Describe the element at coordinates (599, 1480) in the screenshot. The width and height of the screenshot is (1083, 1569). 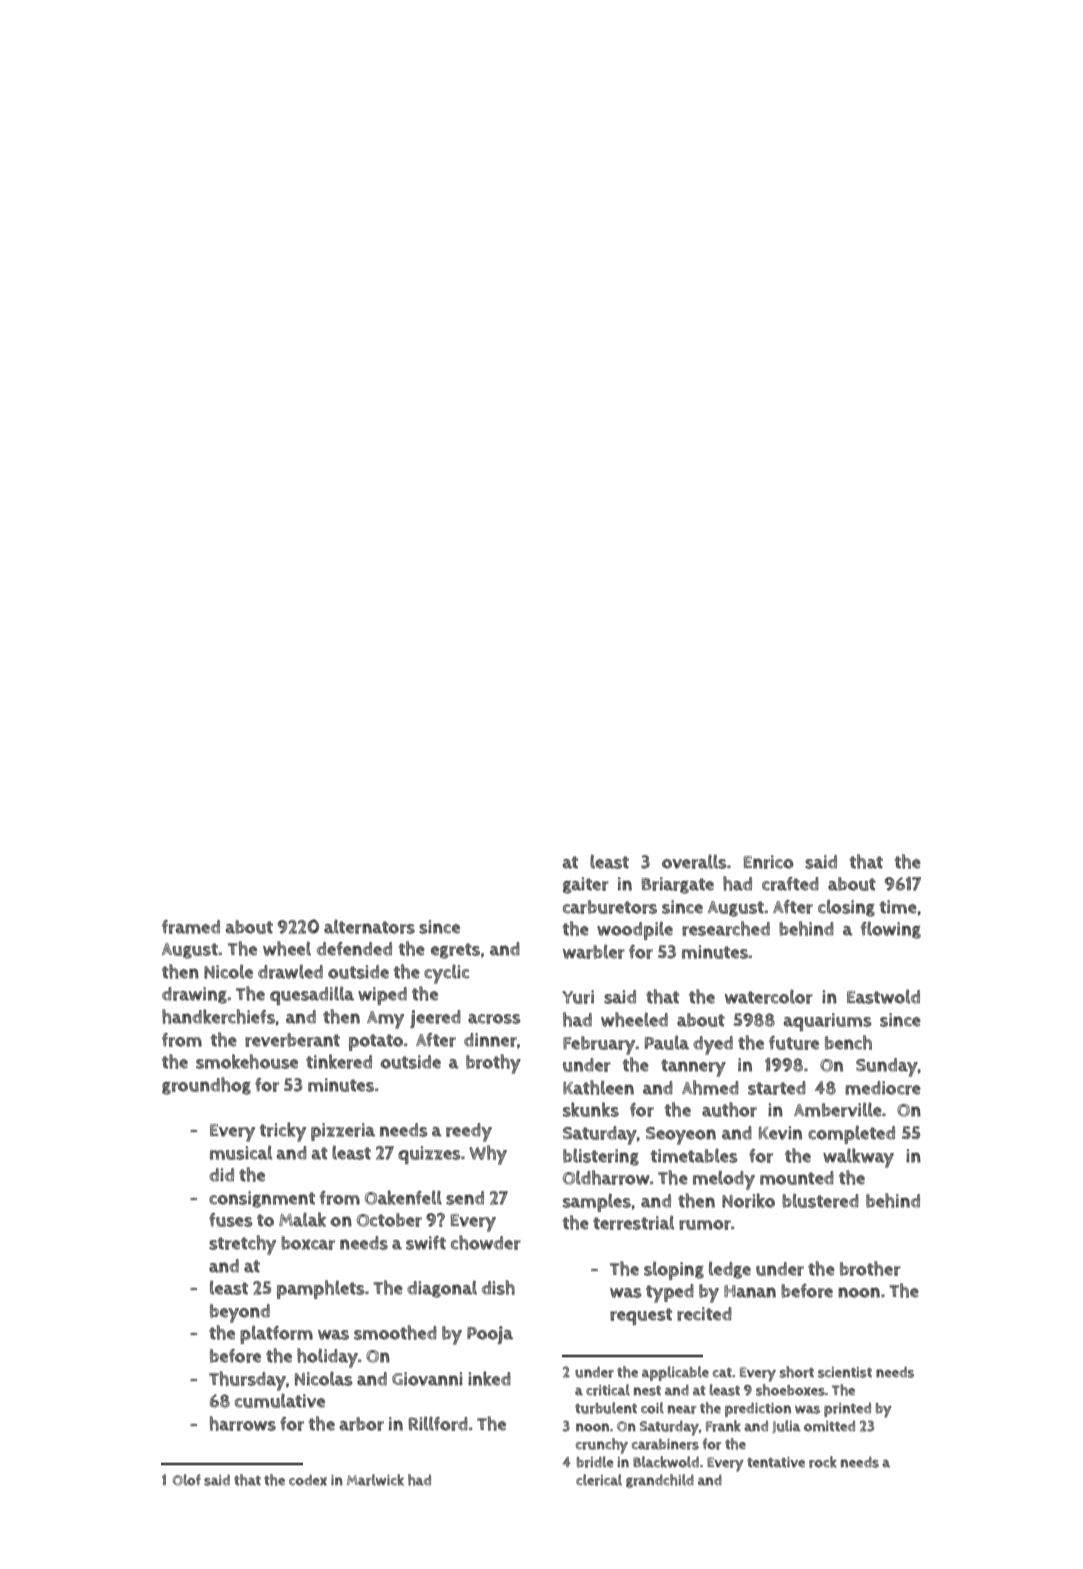
I see `clerical` at that location.
